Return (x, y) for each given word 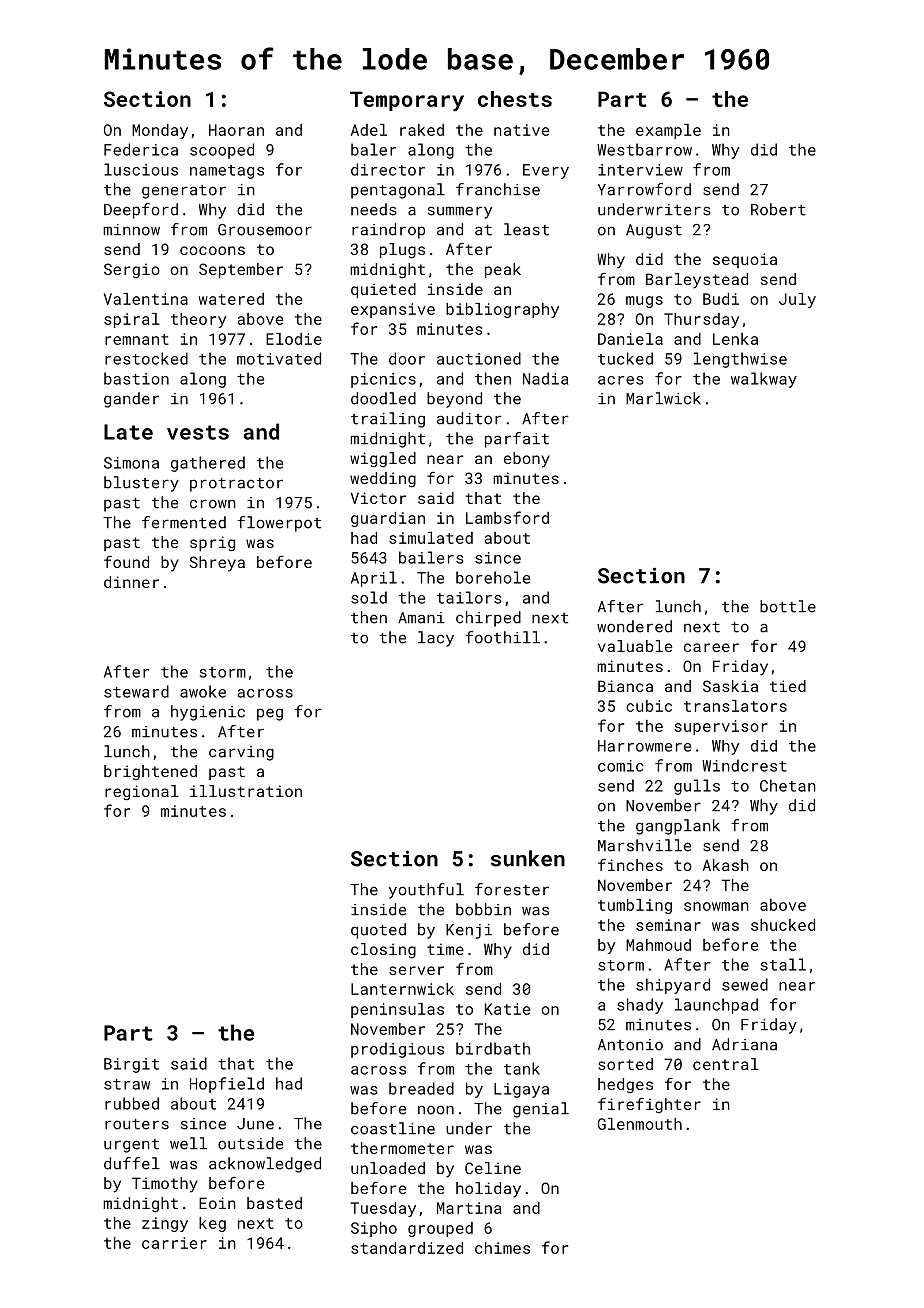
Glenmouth (640, 1124)
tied (788, 686)
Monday (160, 131)
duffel (132, 1163)
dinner (131, 582)
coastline (393, 1128)
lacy (436, 639)
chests (515, 99)
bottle (788, 606)
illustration (246, 791)
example (668, 131)
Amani (421, 618)
